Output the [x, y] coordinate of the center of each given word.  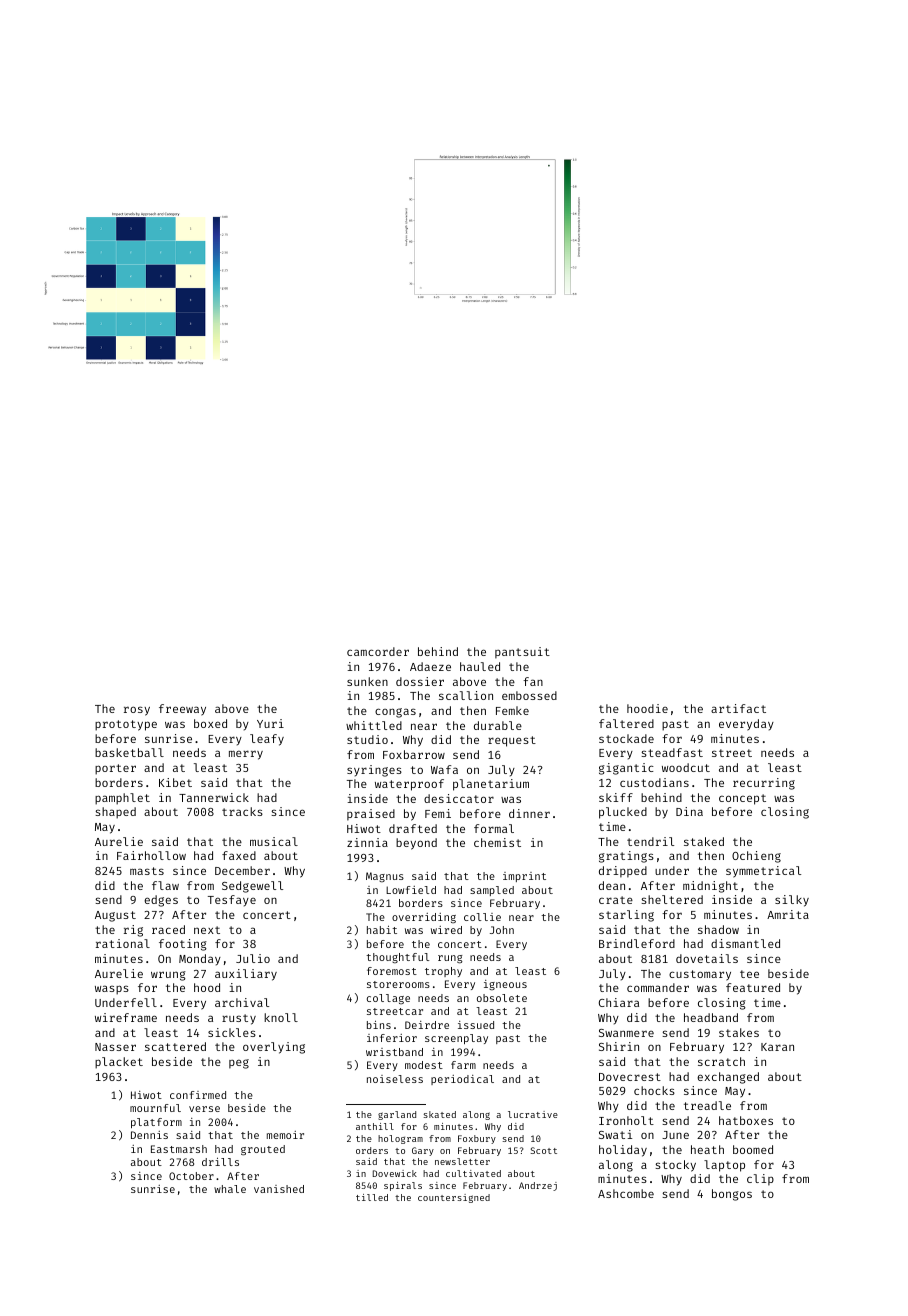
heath [707, 1149]
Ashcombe [626, 1193]
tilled [372, 1197]
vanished [279, 1189]
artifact [738, 708]
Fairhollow [151, 855]
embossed [529, 695]
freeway [182, 710]
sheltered [672, 899]
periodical [462, 1080]
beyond [416, 844]
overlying [274, 1048]
